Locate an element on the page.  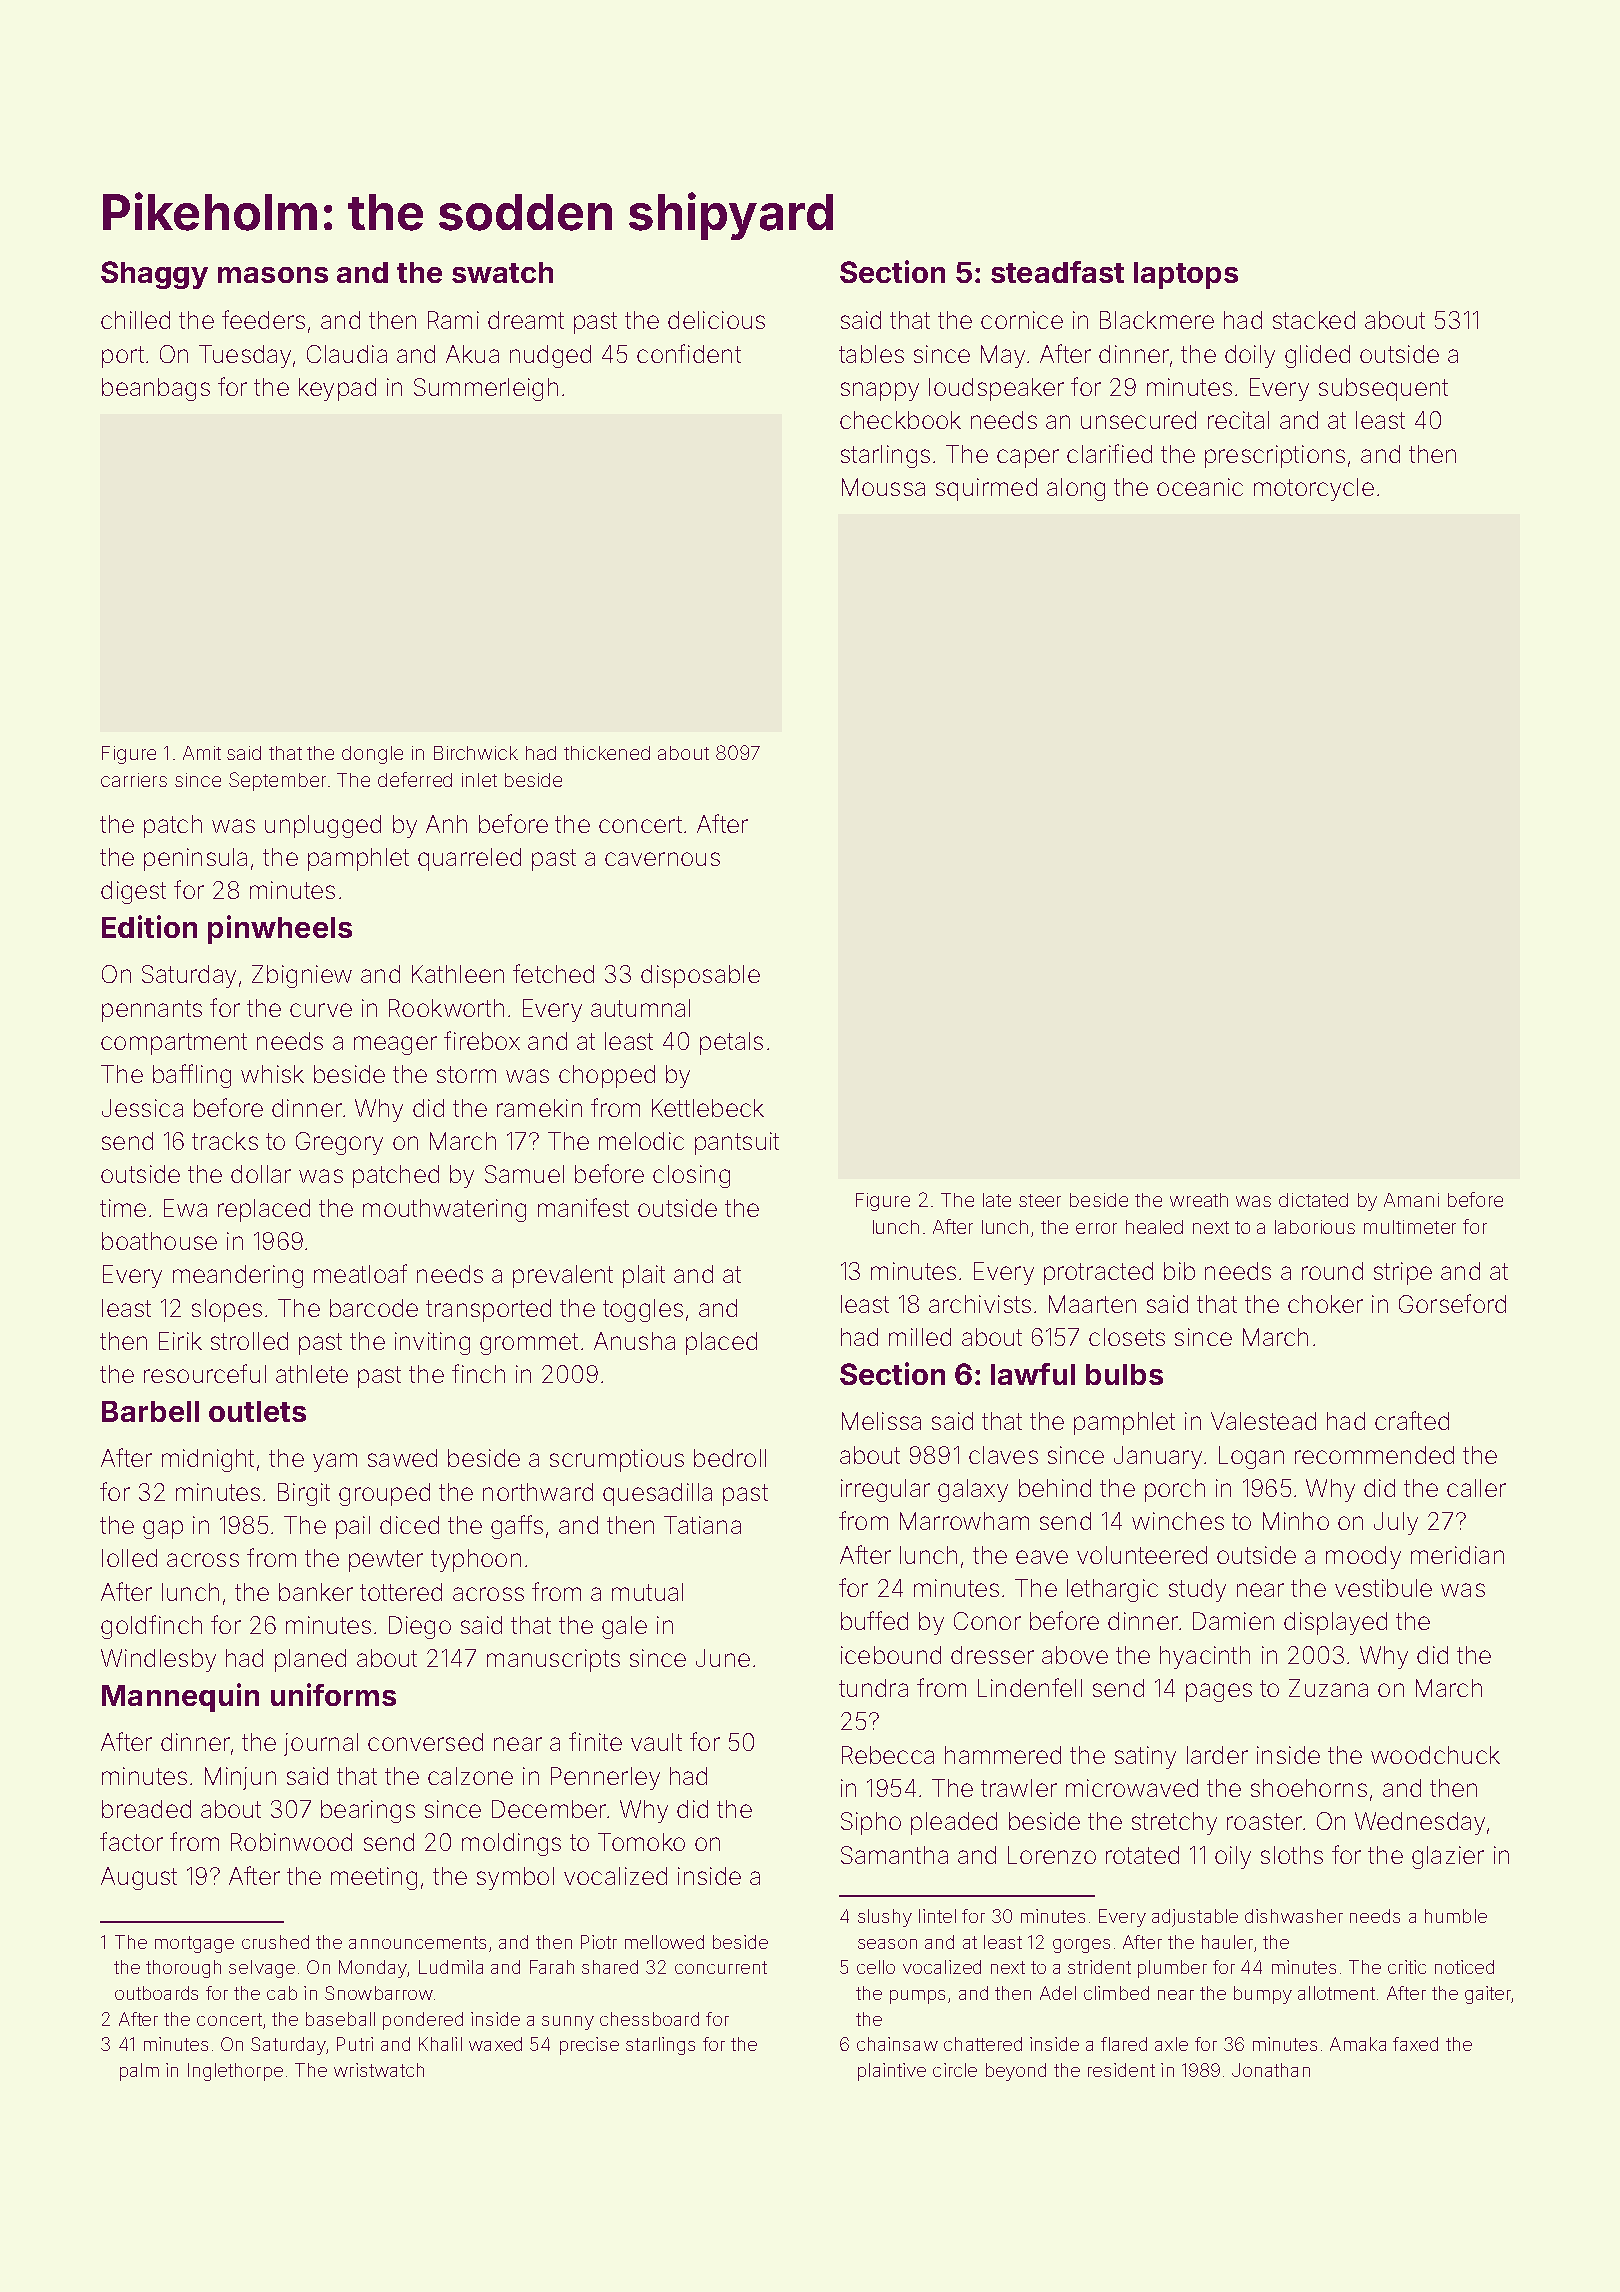
mellowed is located at coordinates (664, 1942).
